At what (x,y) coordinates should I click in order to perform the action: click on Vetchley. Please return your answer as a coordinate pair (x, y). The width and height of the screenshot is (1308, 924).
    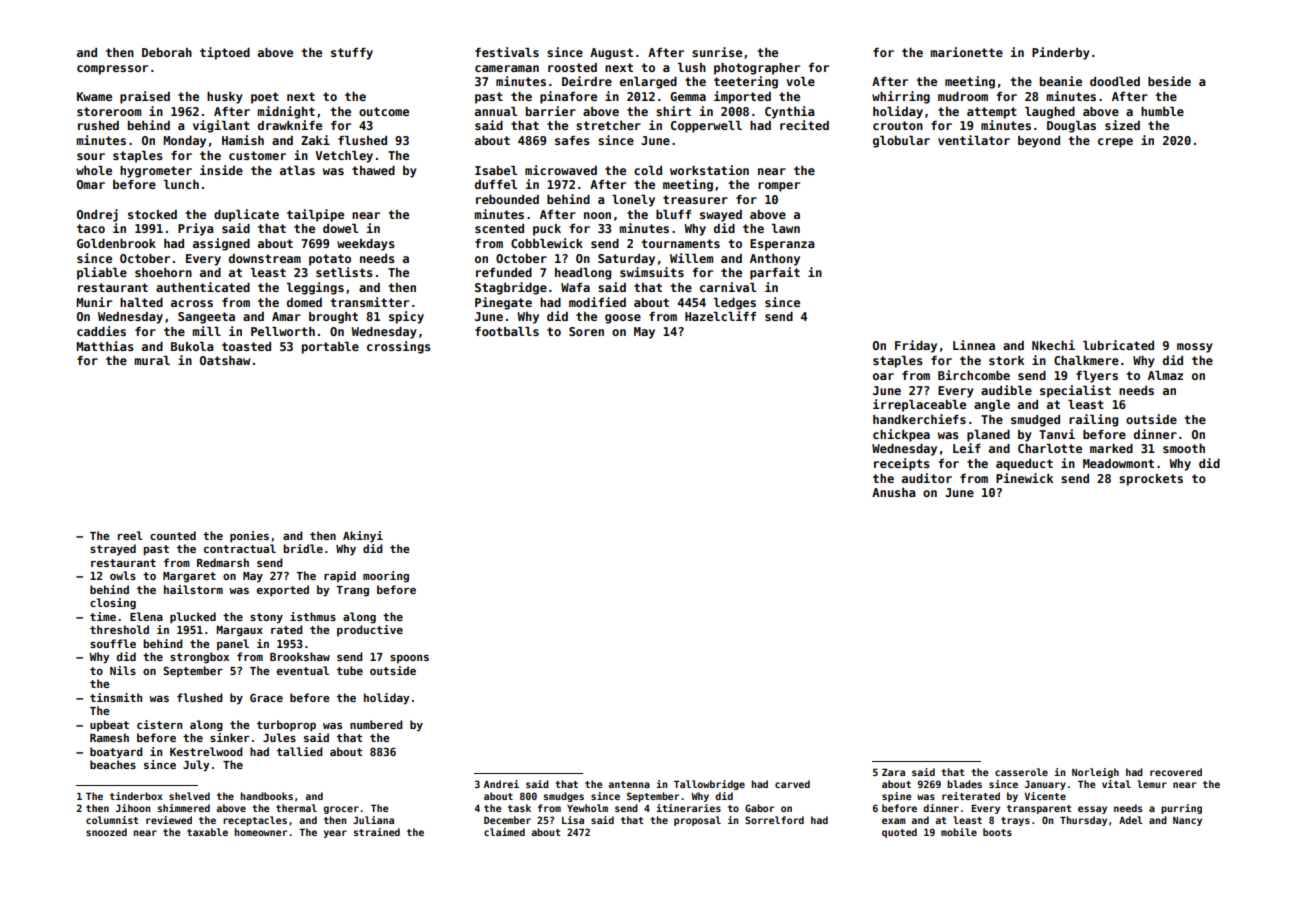
    Looking at the image, I should click on (344, 157).
